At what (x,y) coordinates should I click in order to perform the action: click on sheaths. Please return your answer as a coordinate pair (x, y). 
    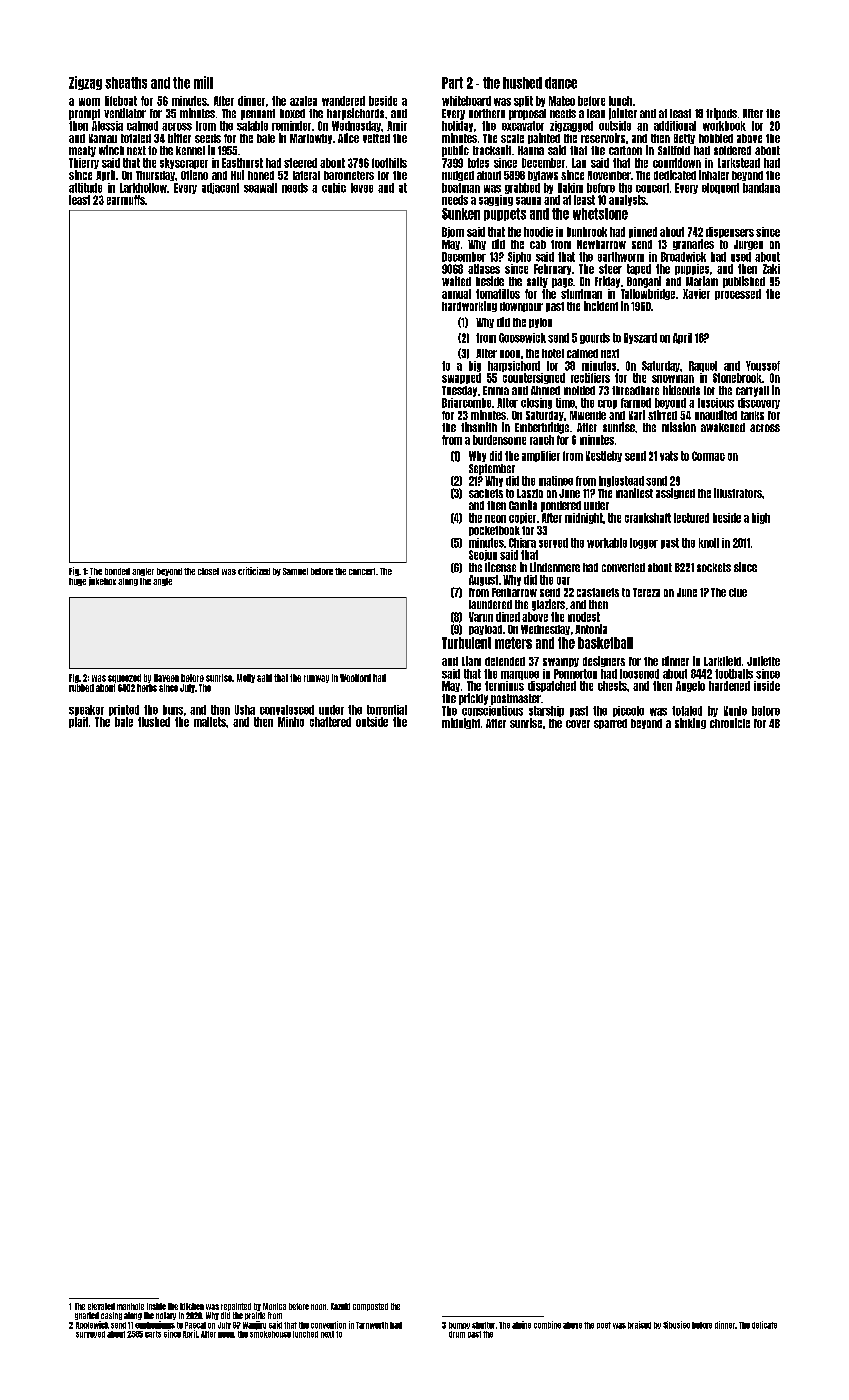
    Looking at the image, I should click on (126, 83).
